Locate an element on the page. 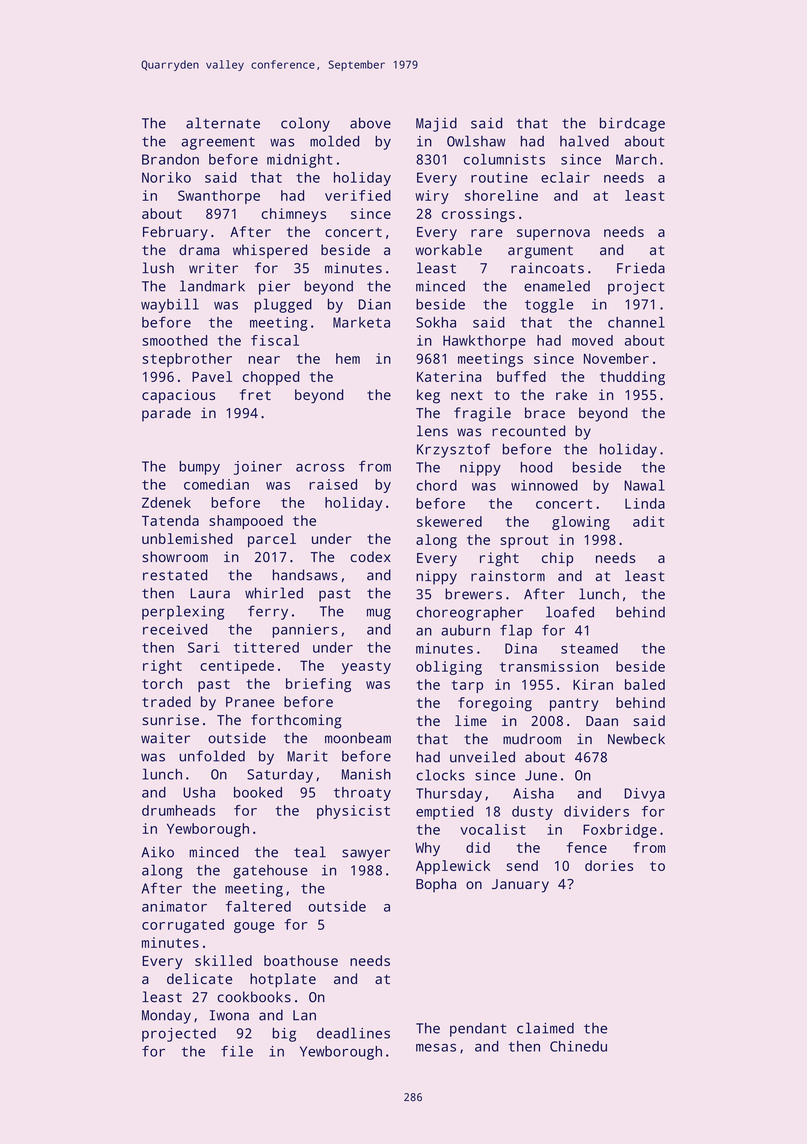 This document has width=807, height=1144. keg is located at coordinates (428, 396).
